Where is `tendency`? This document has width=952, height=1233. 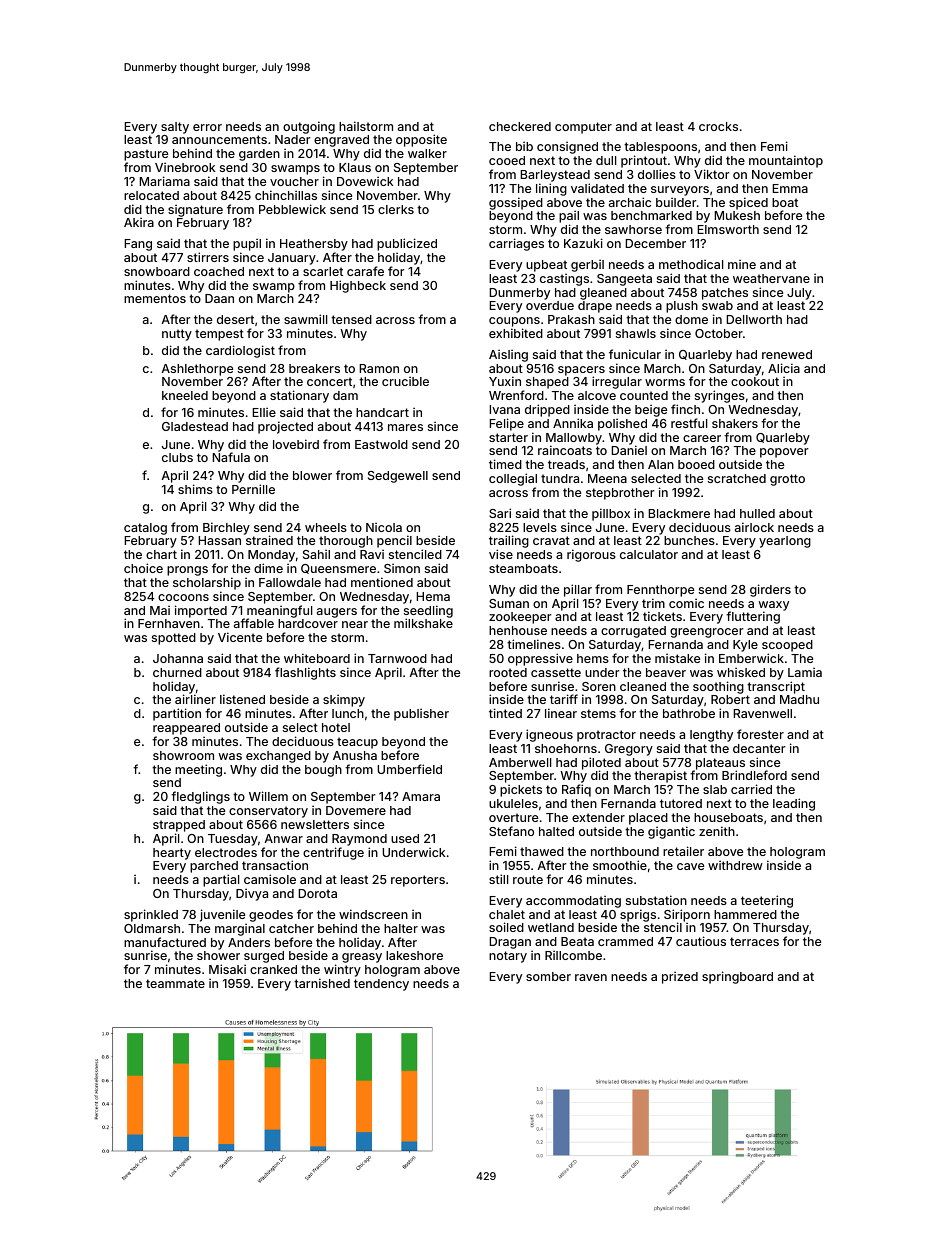 tendency is located at coordinates (381, 985).
